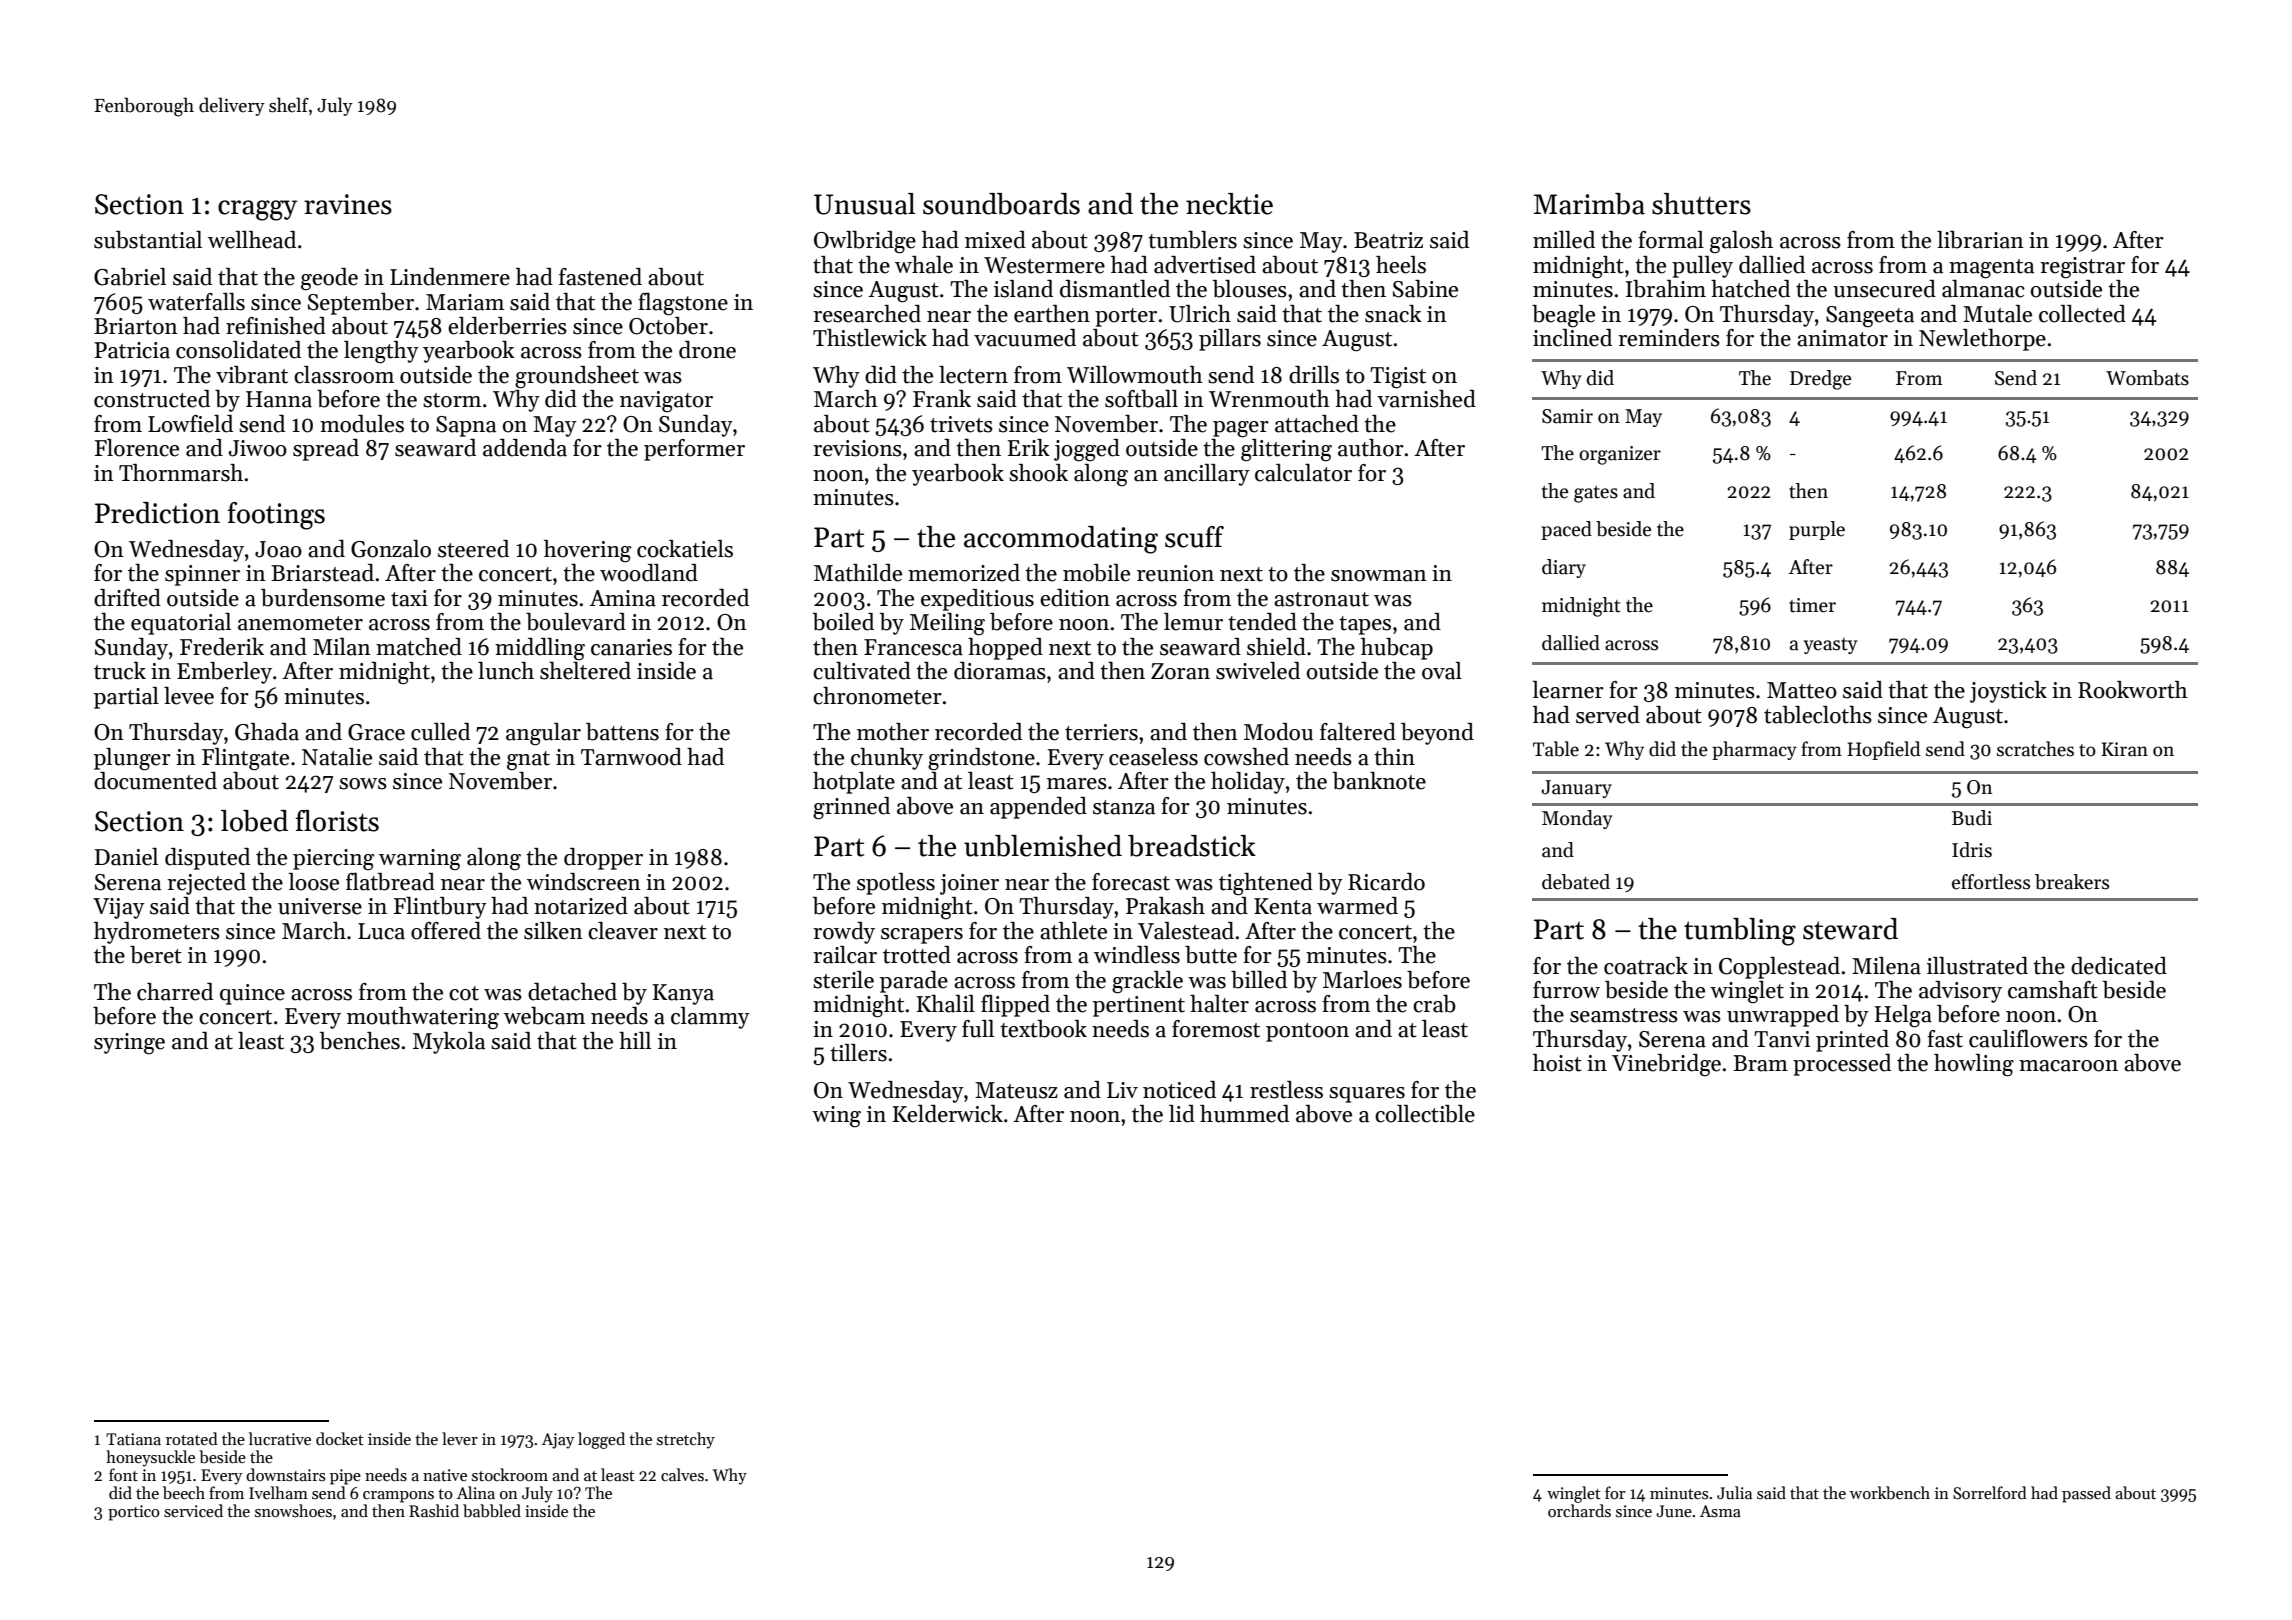 This document has height=1620, width=2292. Describe the element at coordinates (134, 1513) in the document. I see `portico` at that location.
